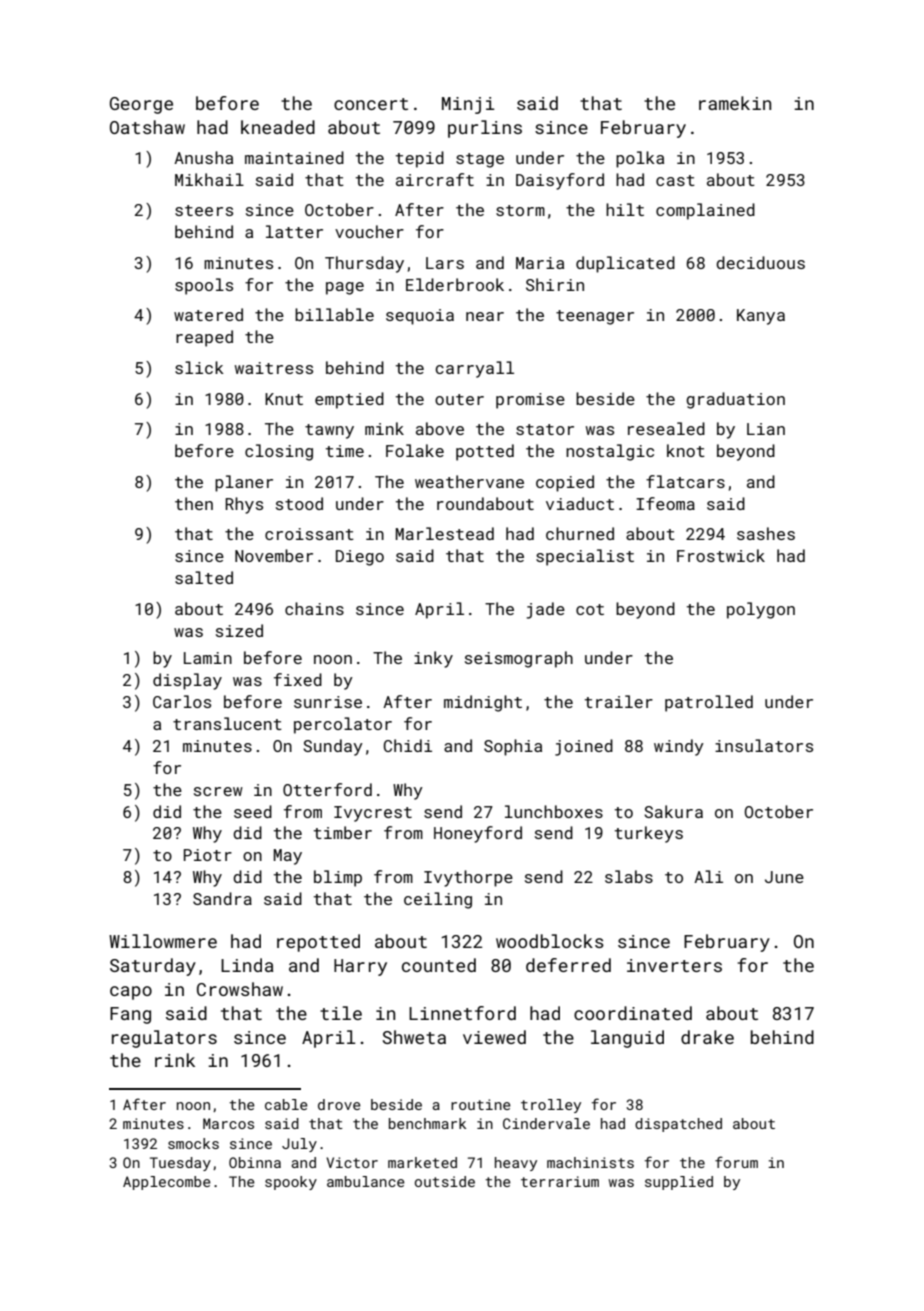 Image resolution: width=924 pixels, height=1311 pixels. What do you see at coordinates (208, 855) in the image?
I see `Piotr` at bounding box center [208, 855].
